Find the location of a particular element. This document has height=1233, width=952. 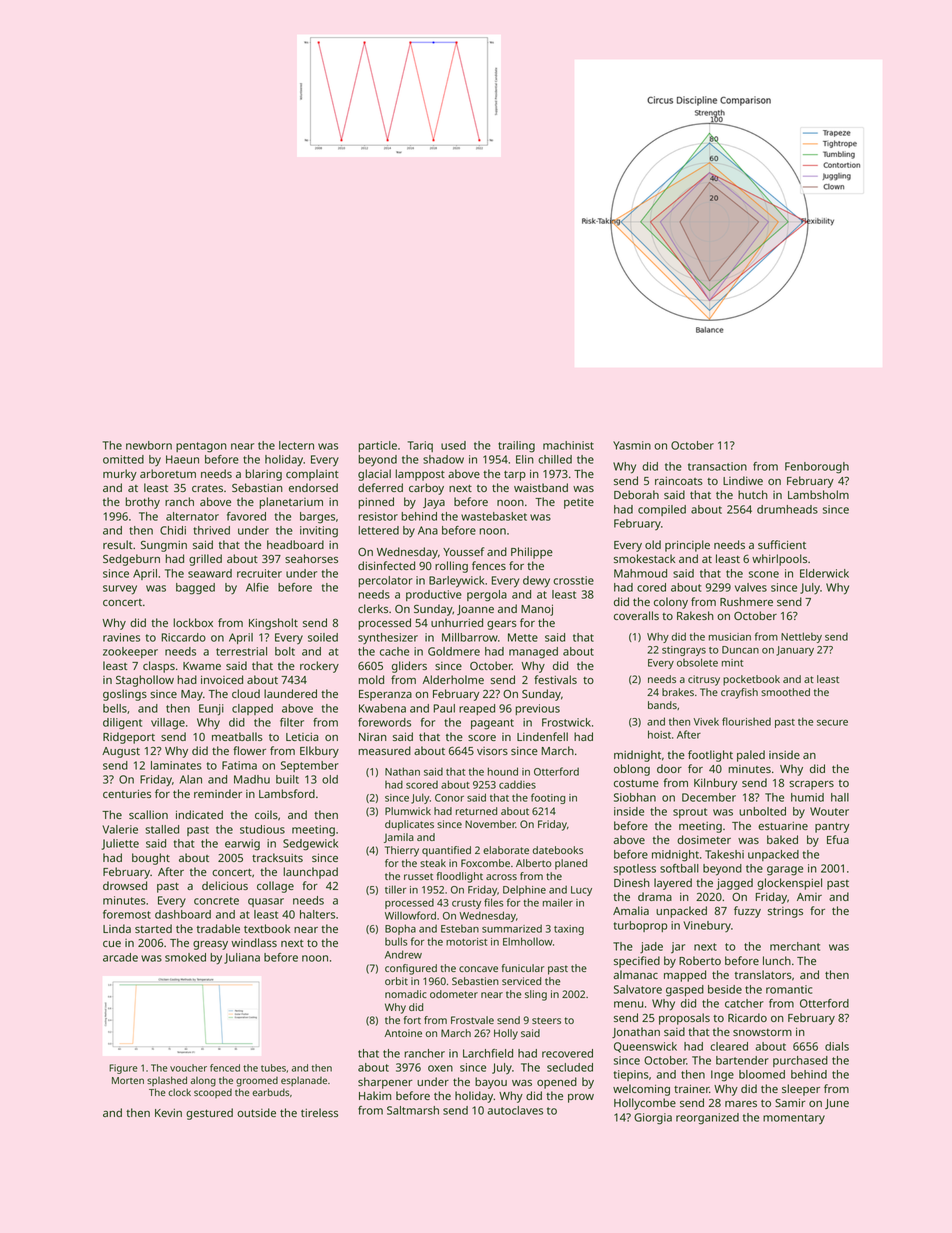

omitted is located at coordinates (123, 459).
